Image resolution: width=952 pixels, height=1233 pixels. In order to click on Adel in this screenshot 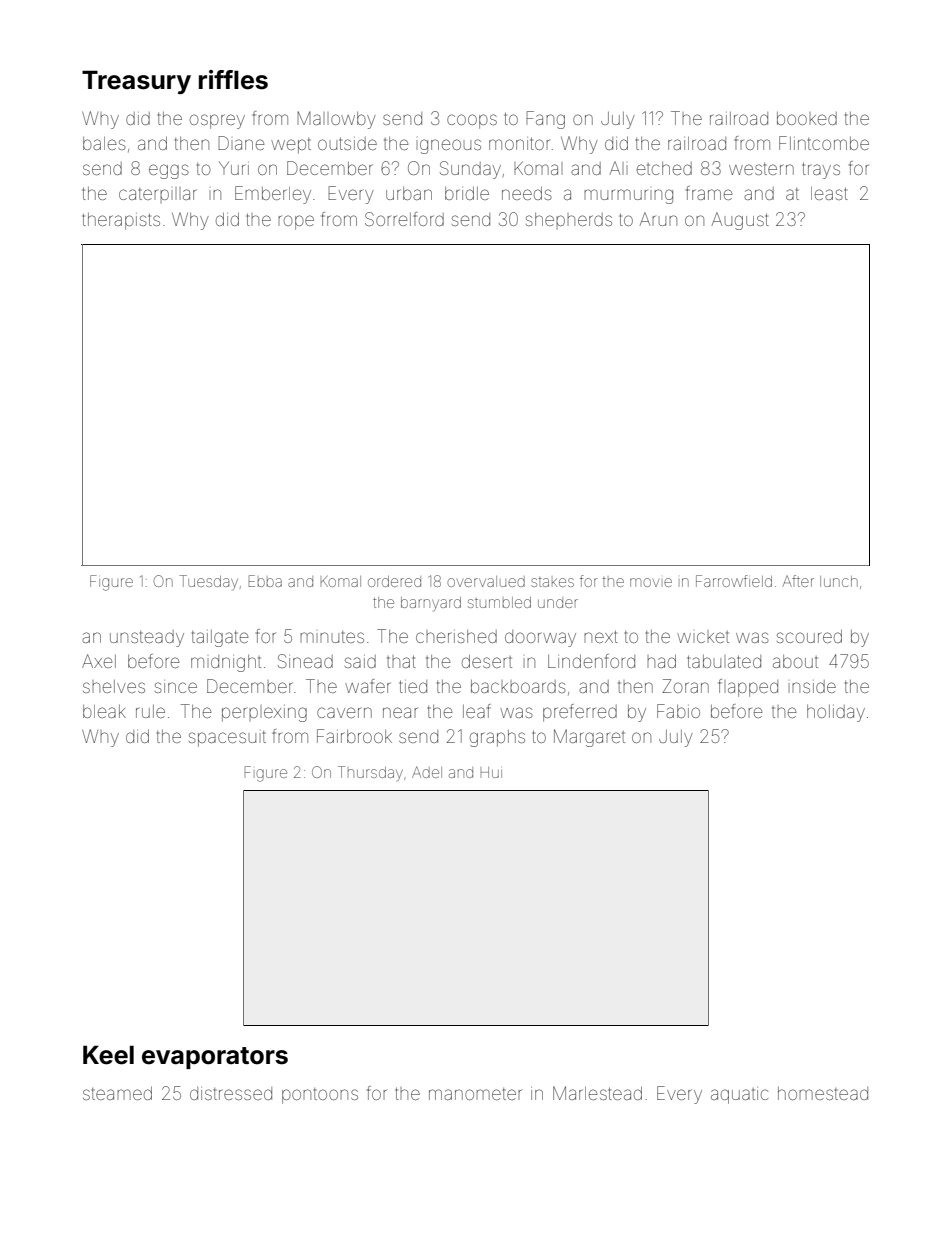, I will do `click(427, 772)`.
